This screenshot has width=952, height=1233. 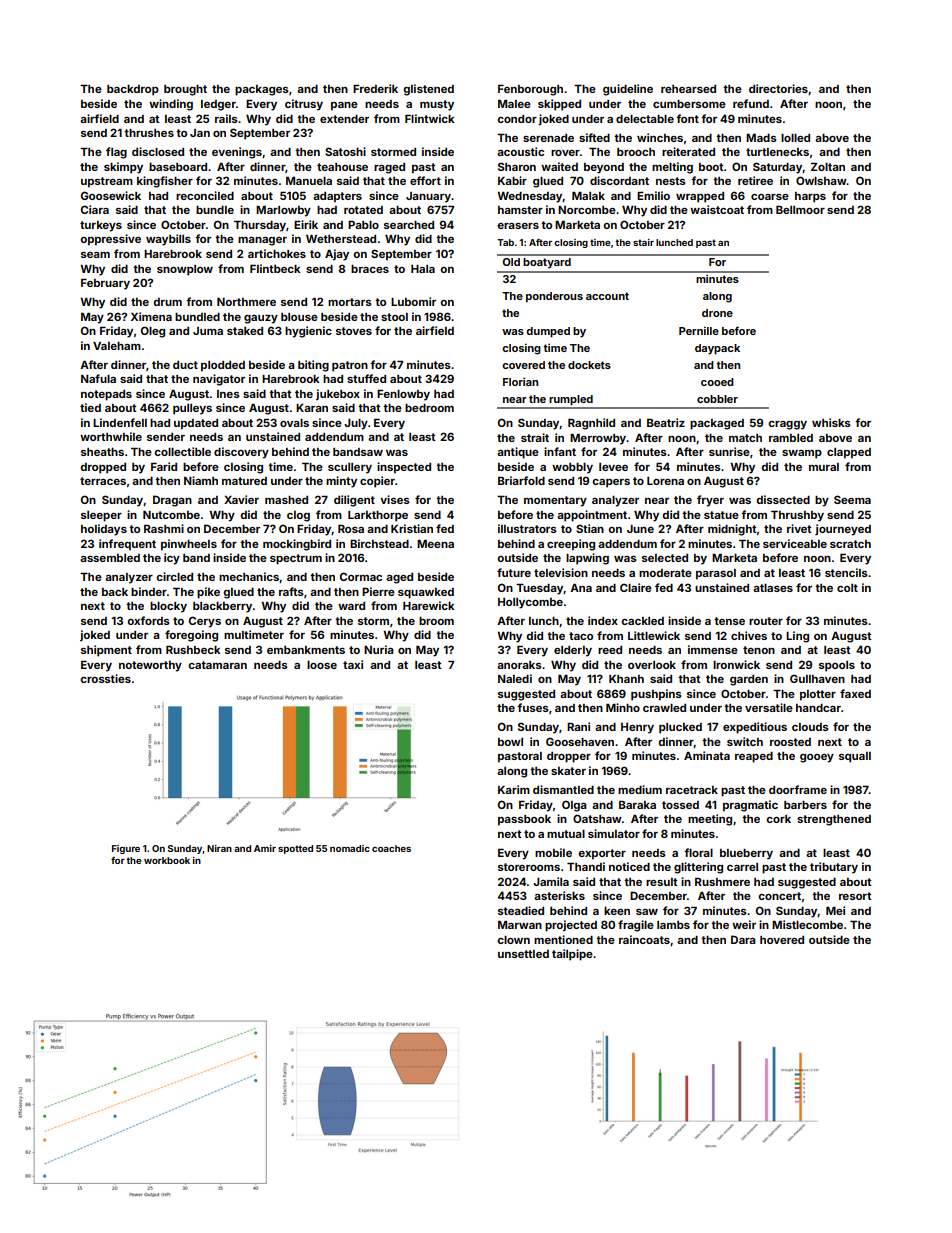 What do you see at coordinates (636, 152) in the screenshot?
I see `brooch` at bounding box center [636, 152].
